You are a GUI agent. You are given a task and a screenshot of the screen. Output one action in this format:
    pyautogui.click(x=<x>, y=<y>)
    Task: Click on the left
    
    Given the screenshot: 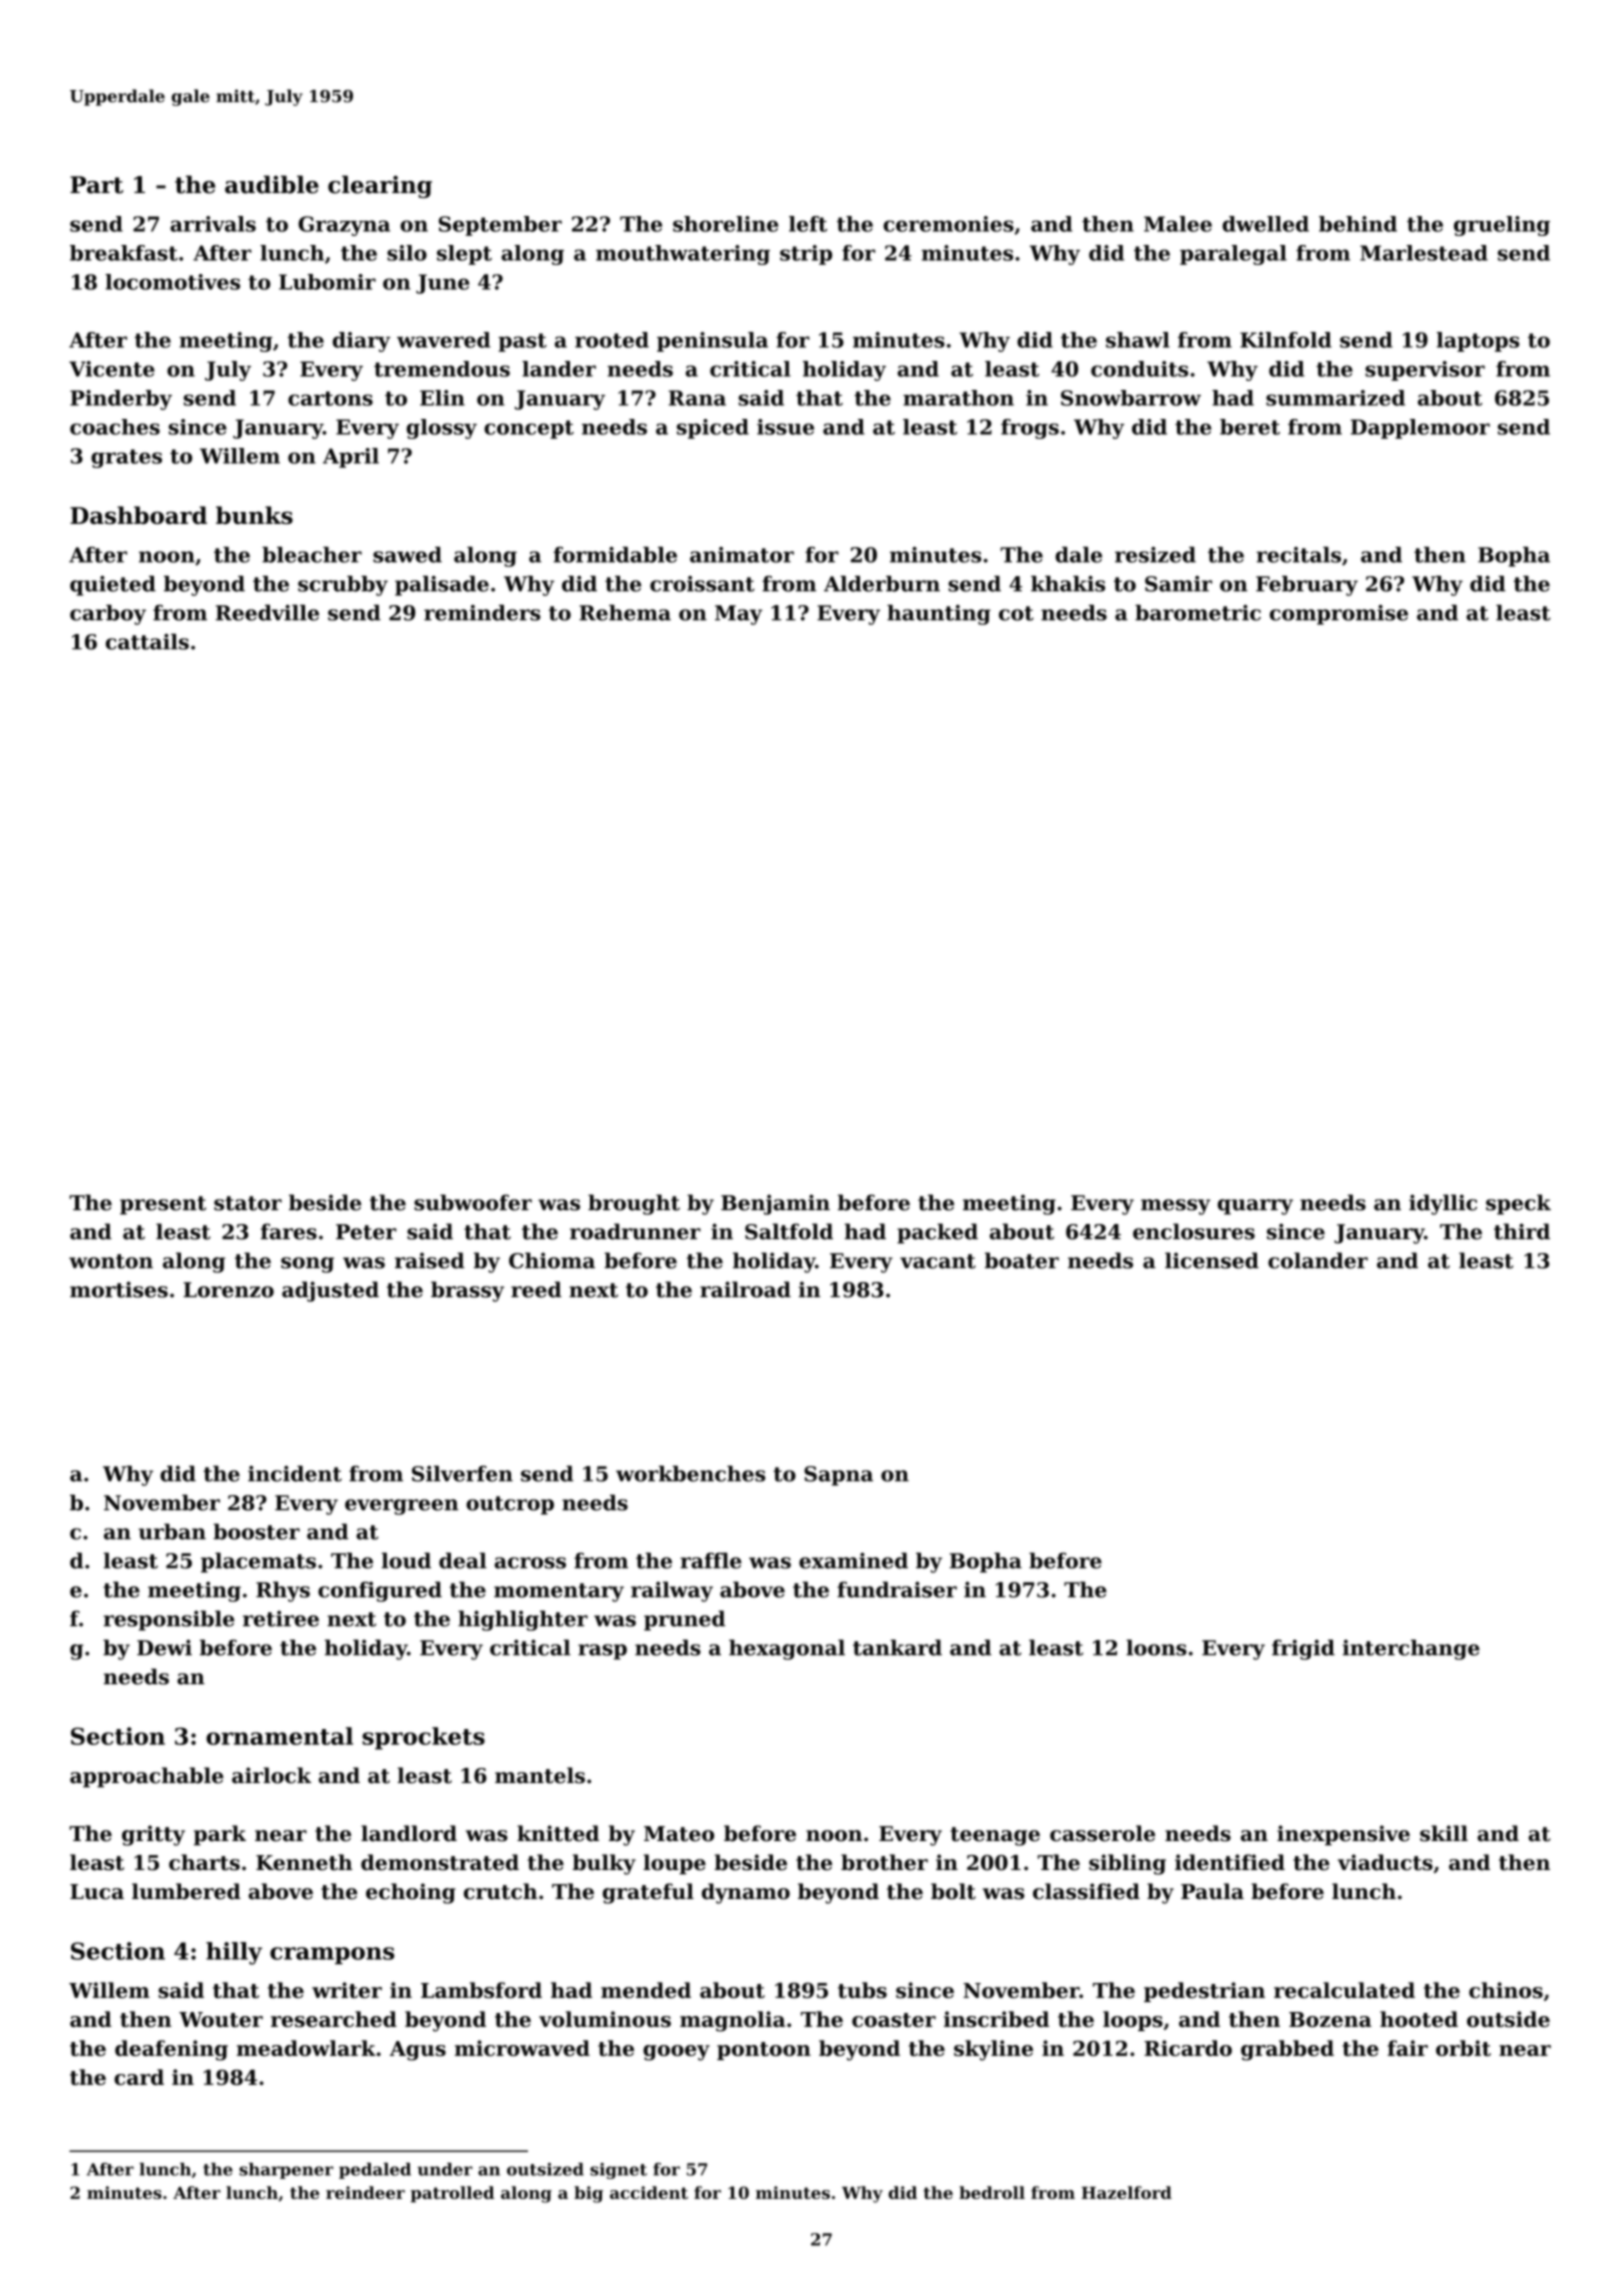 What is the action you would take?
    pyautogui.click(x=808, y=224)
